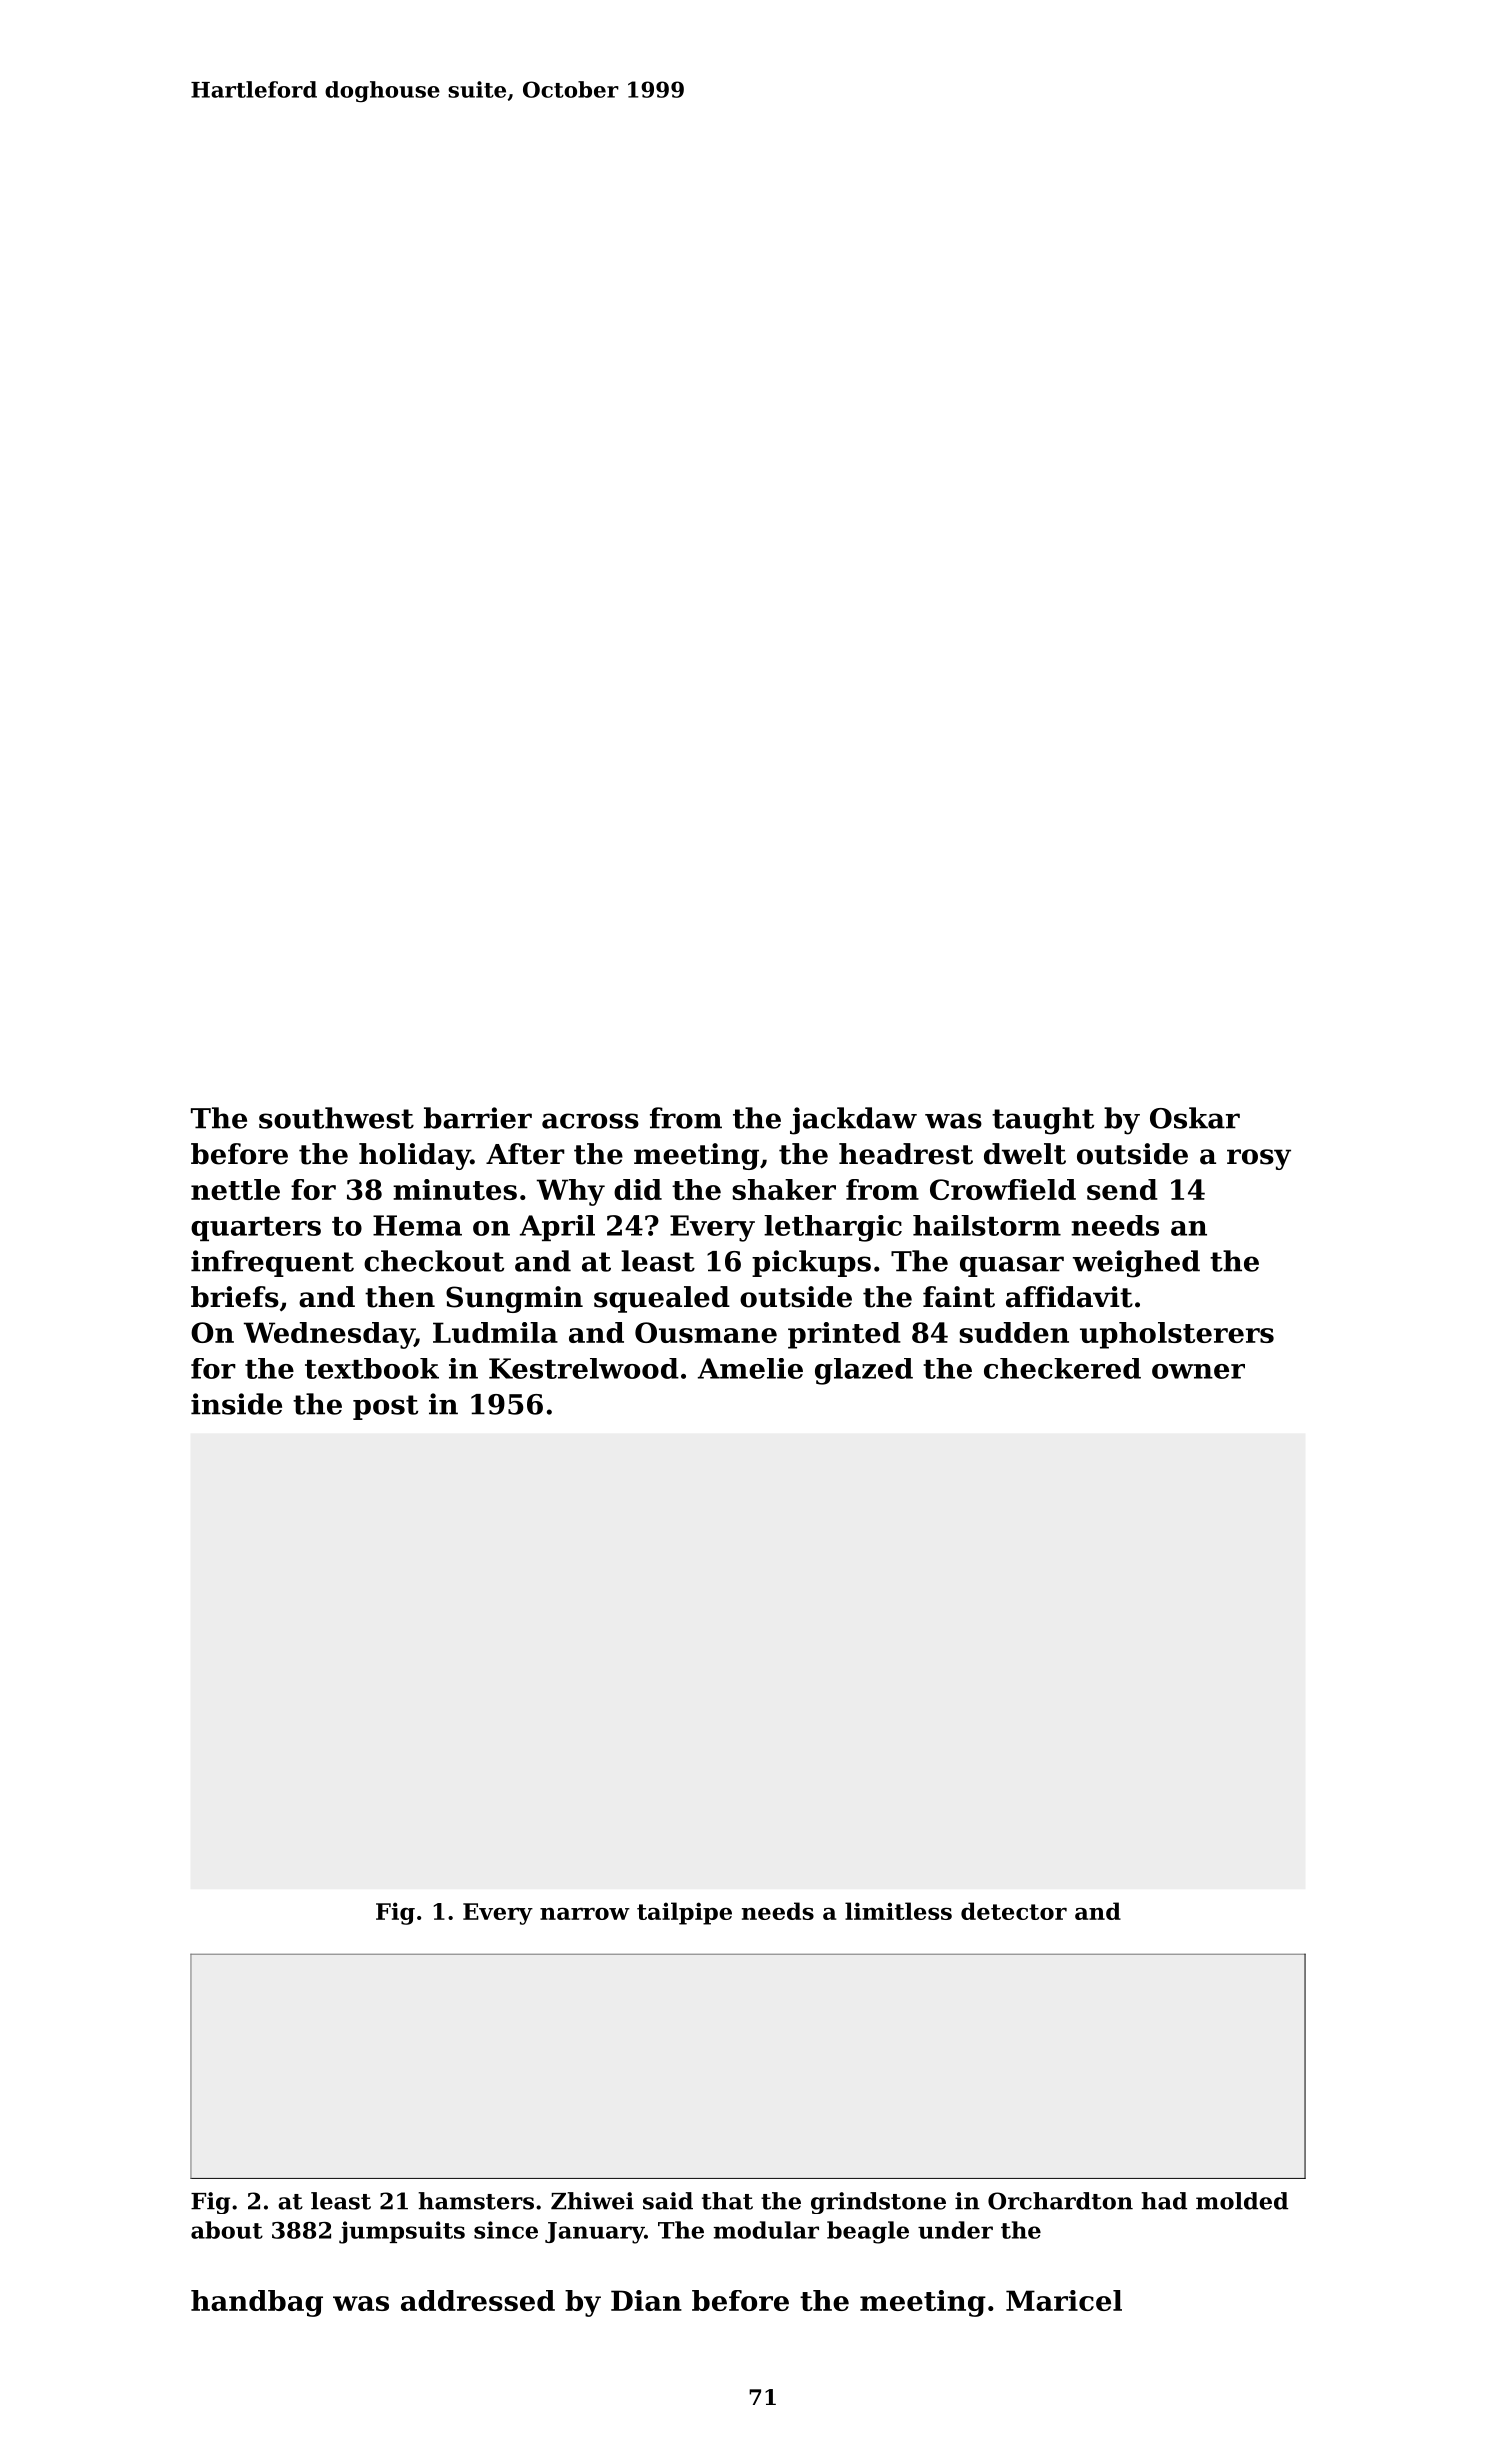 The width and height of the page is (1496, 2464). I want to click on tailpipe, so click(684, 1913).
